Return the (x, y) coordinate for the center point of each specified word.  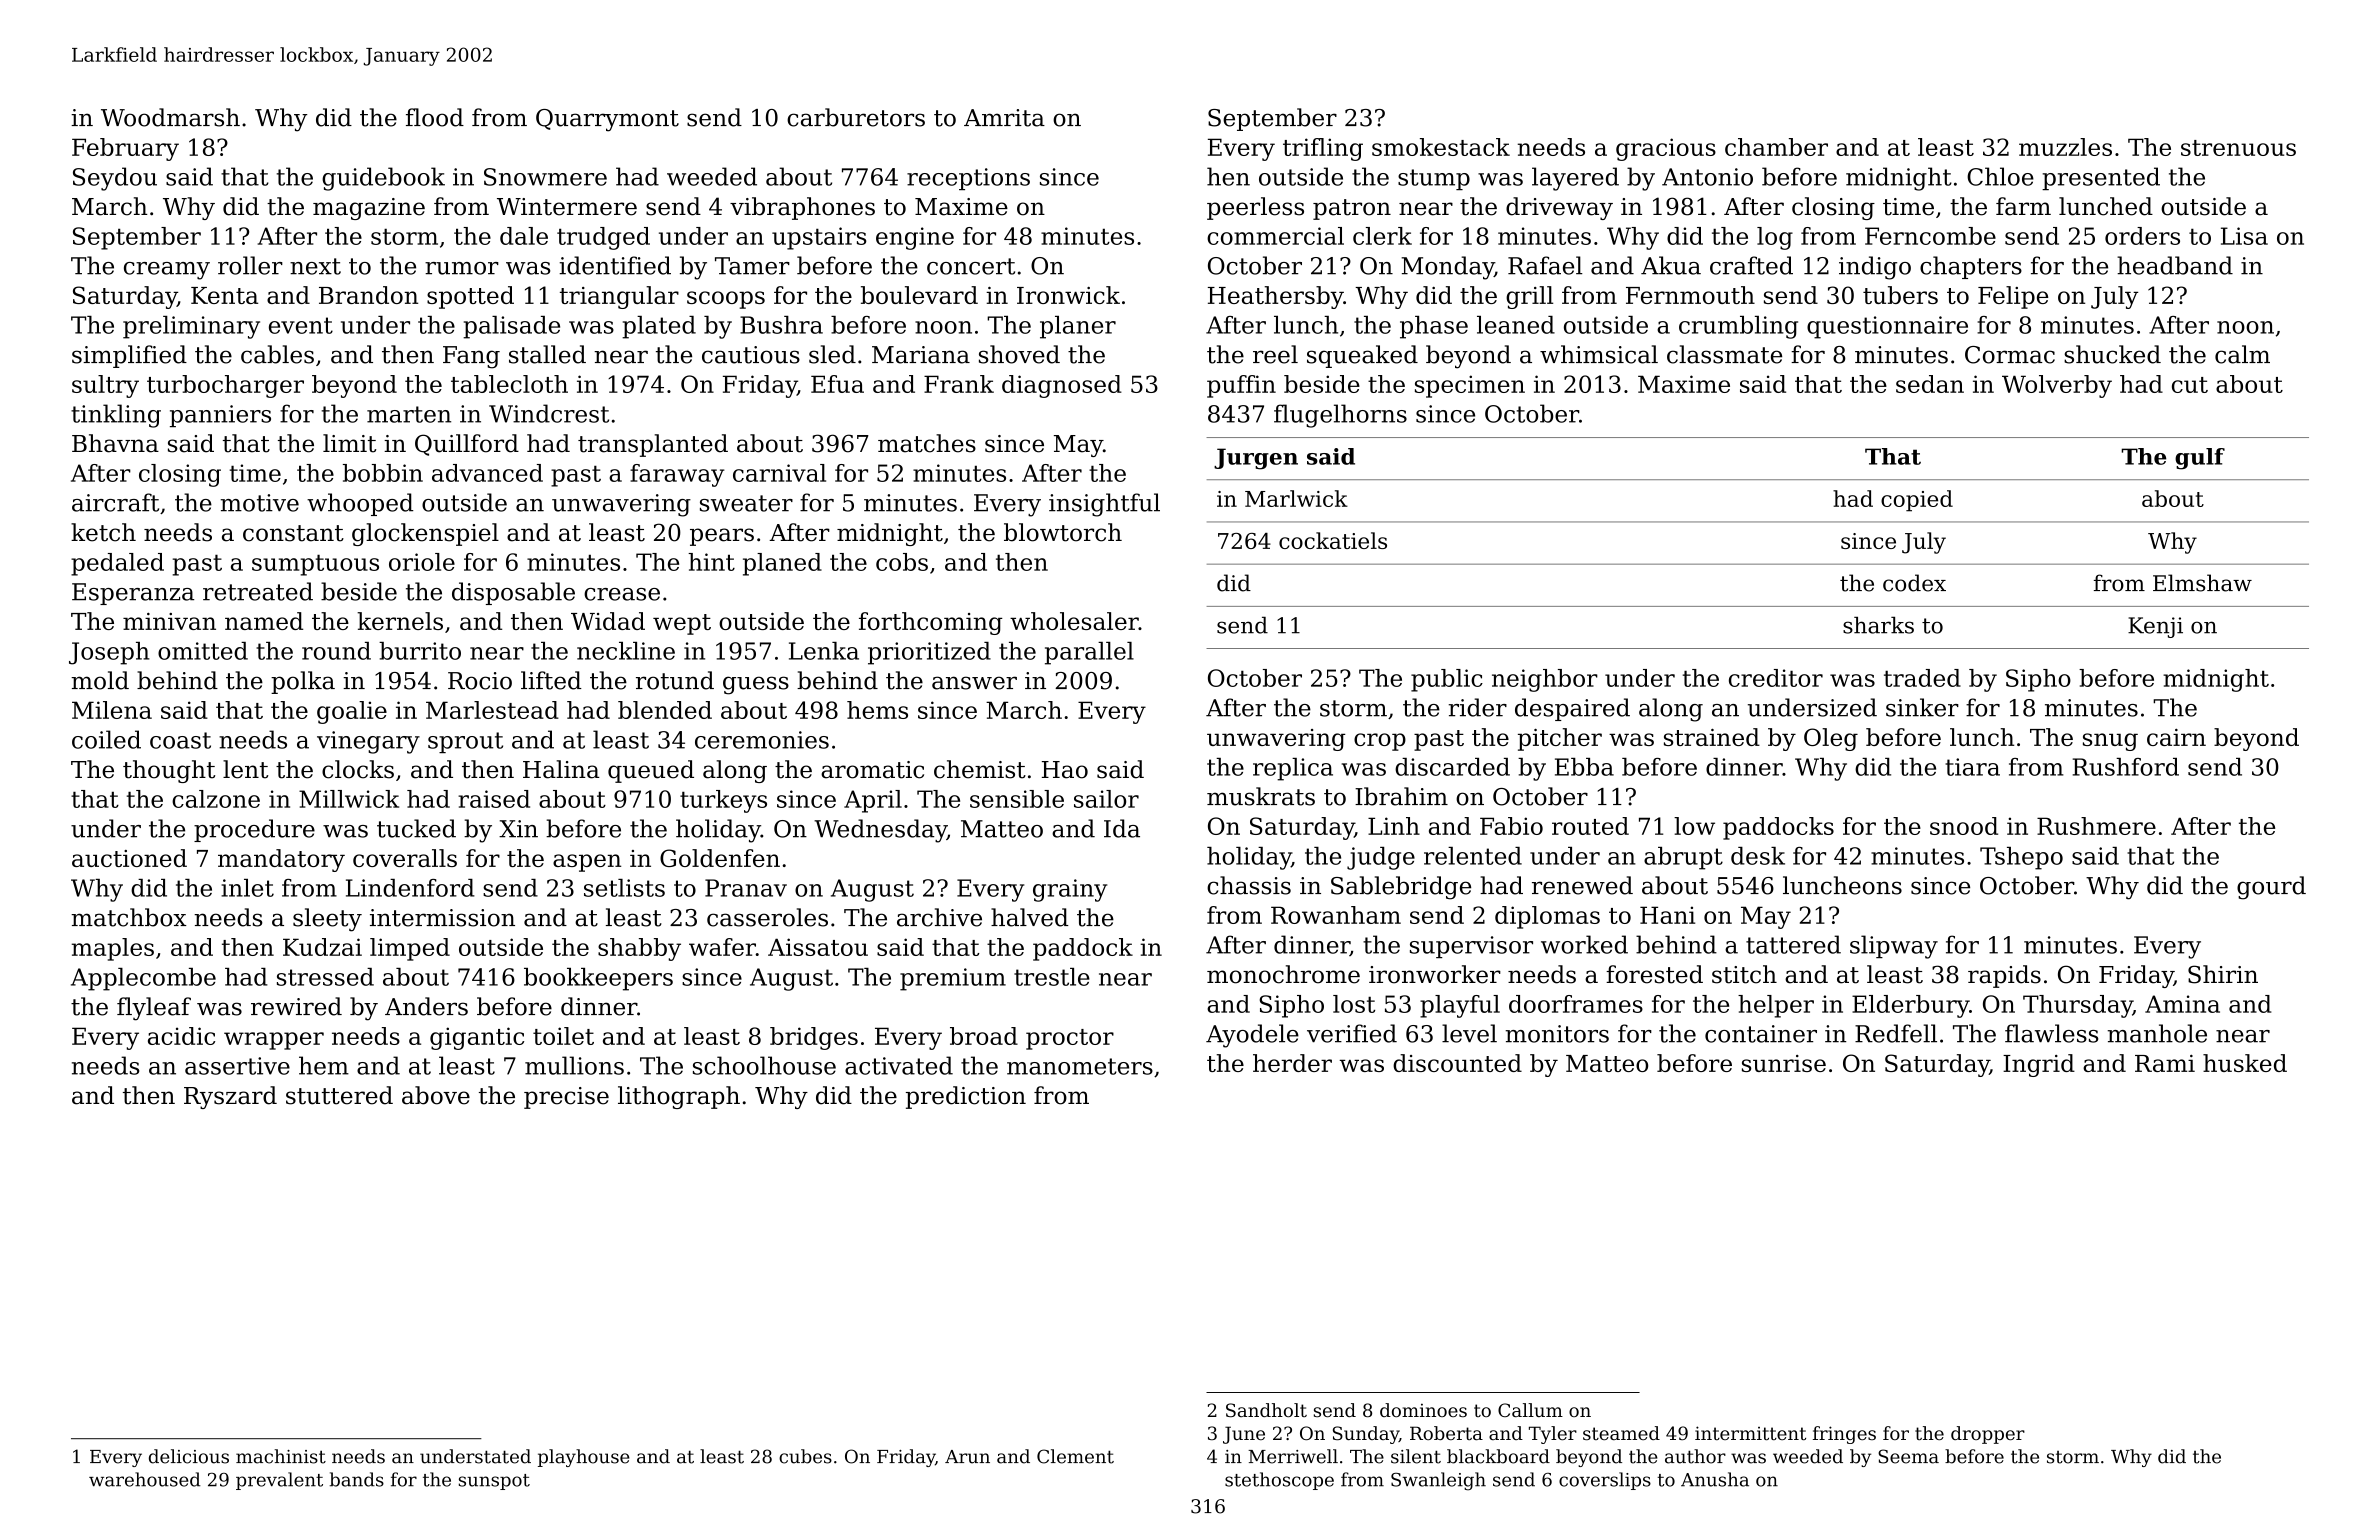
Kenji (2155, 627)
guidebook (383, 179)
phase (1434, 327)
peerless (1255, 208)
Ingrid (2039, 1065)
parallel (1089, 653)
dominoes (1423, 1410)
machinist (281, 1456)
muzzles (2065, 147)
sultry (105, 386)
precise (566, 1098)
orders (2142, 236)
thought (169, 771)
